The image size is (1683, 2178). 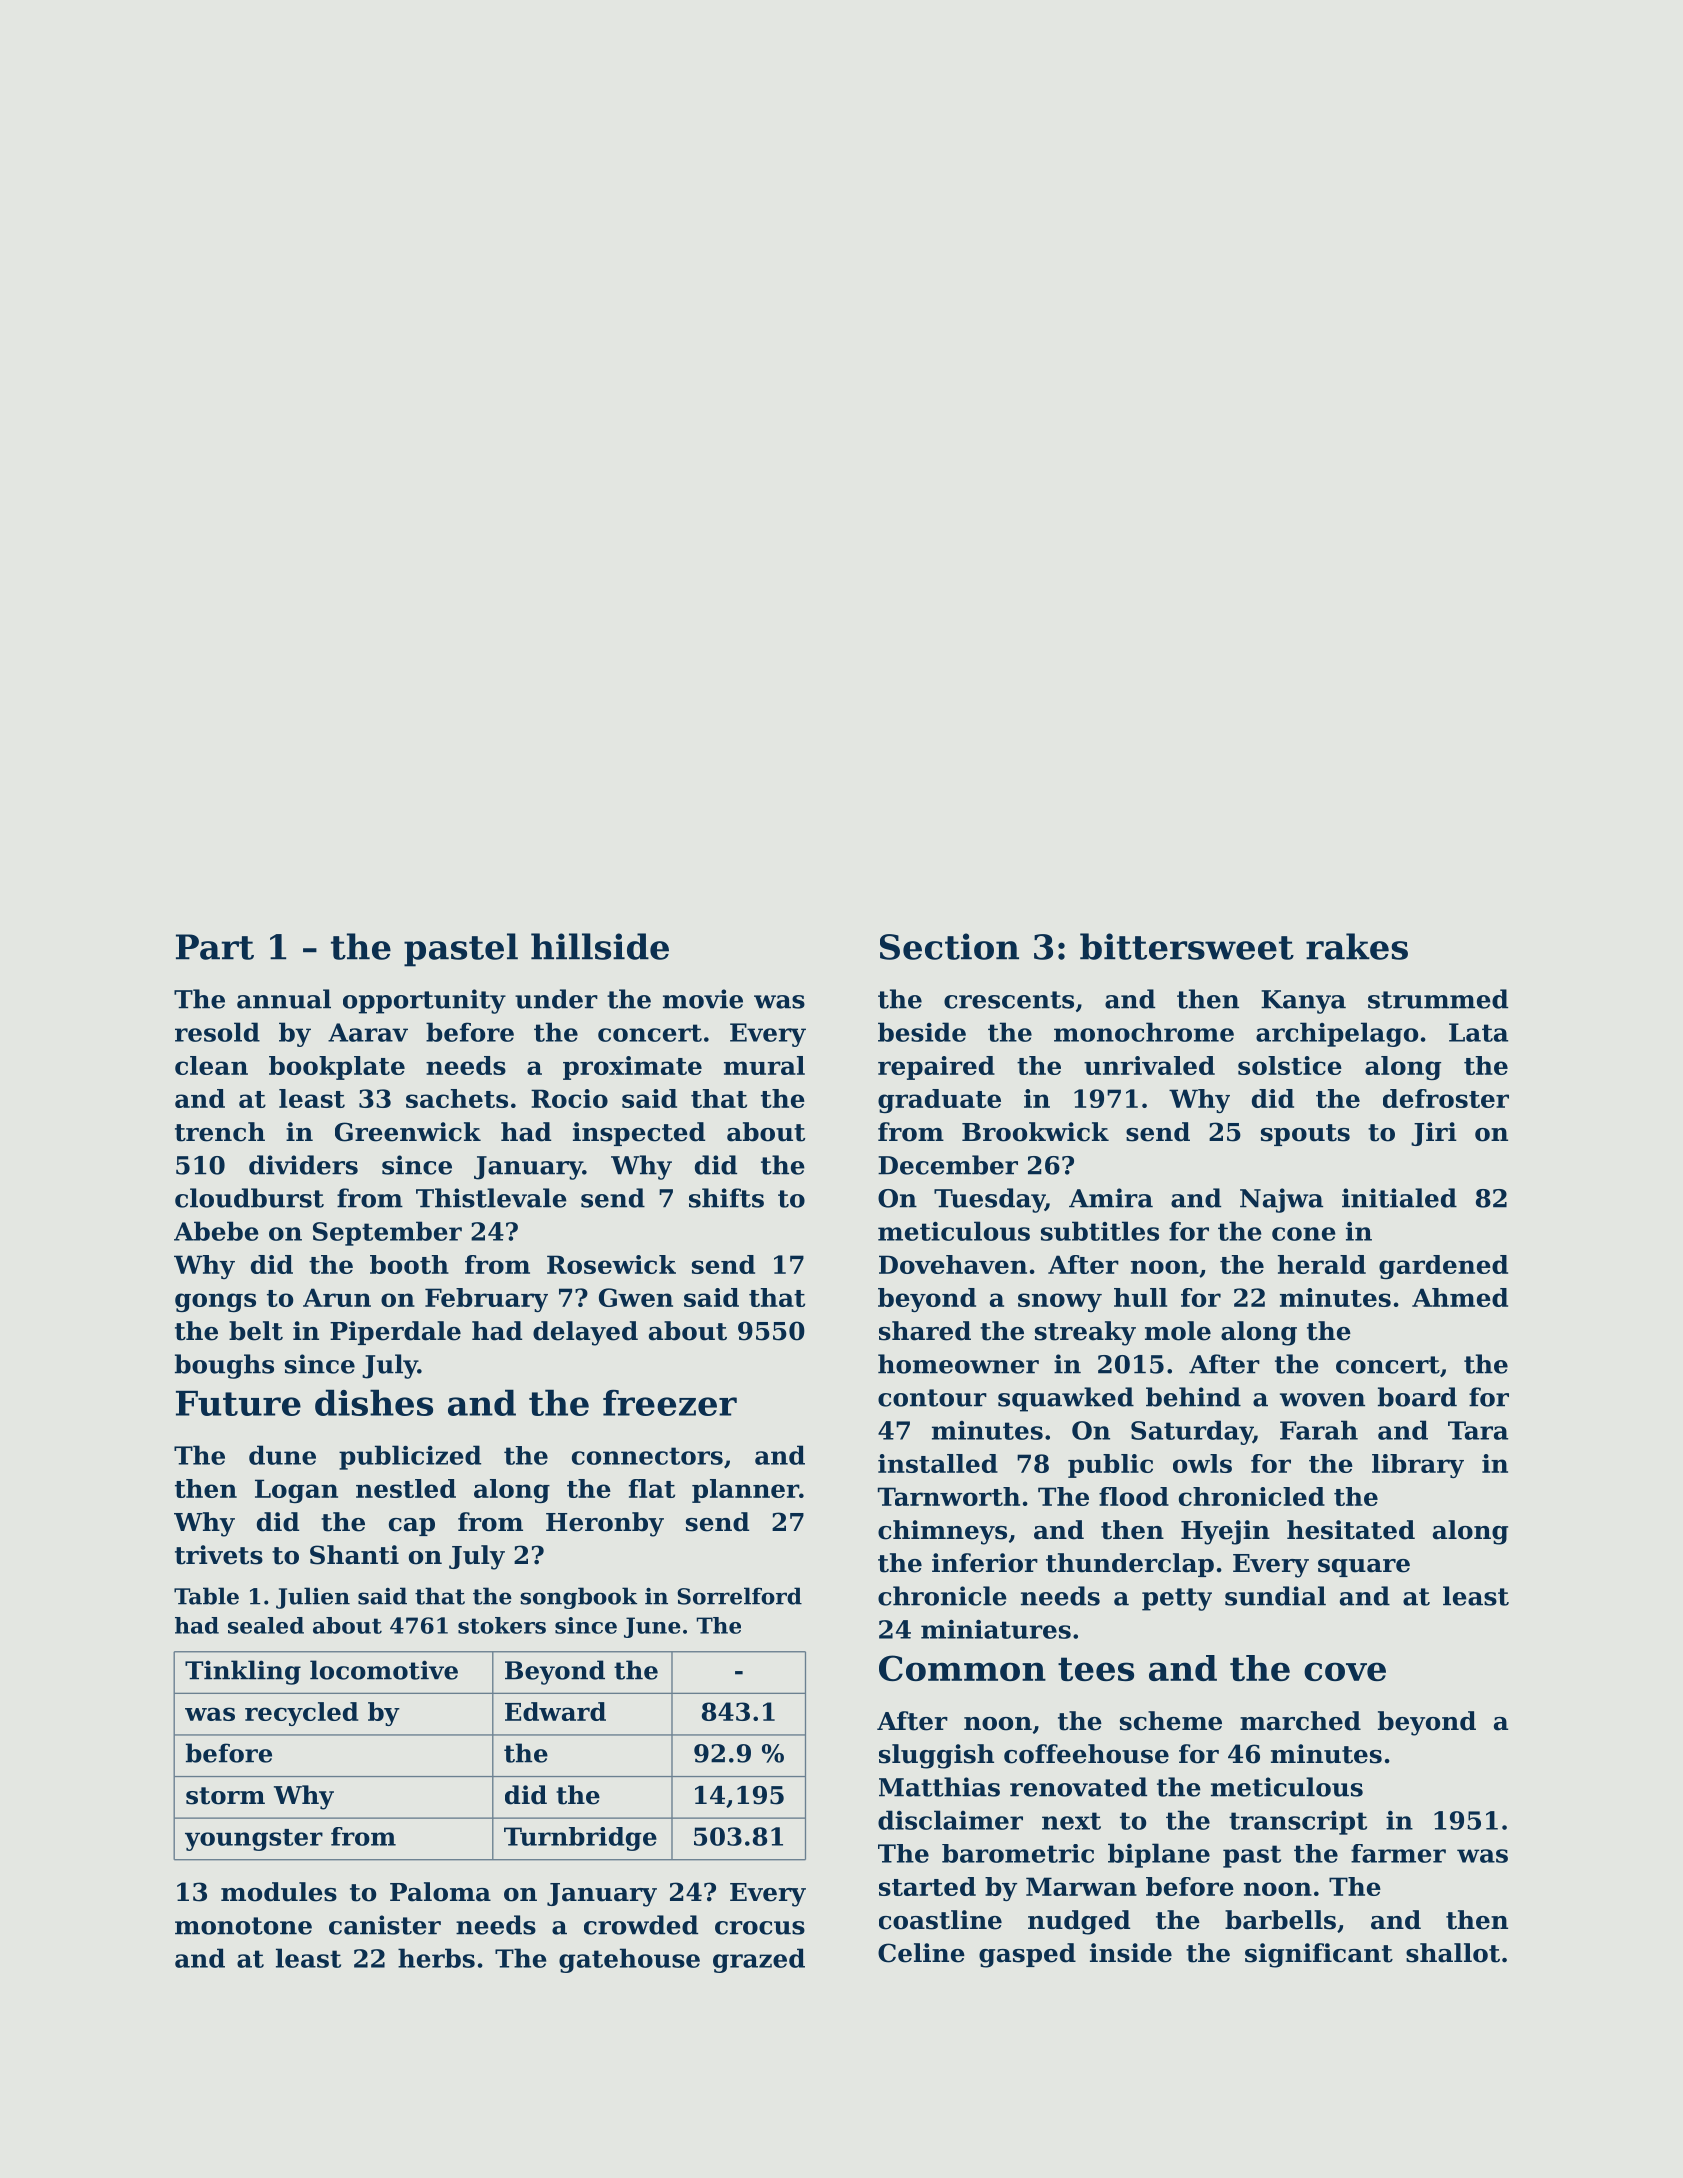 What do you see at coordinates (424, 1001) in the page?
I see `opportunity` at bounding box center [424, 1001].
